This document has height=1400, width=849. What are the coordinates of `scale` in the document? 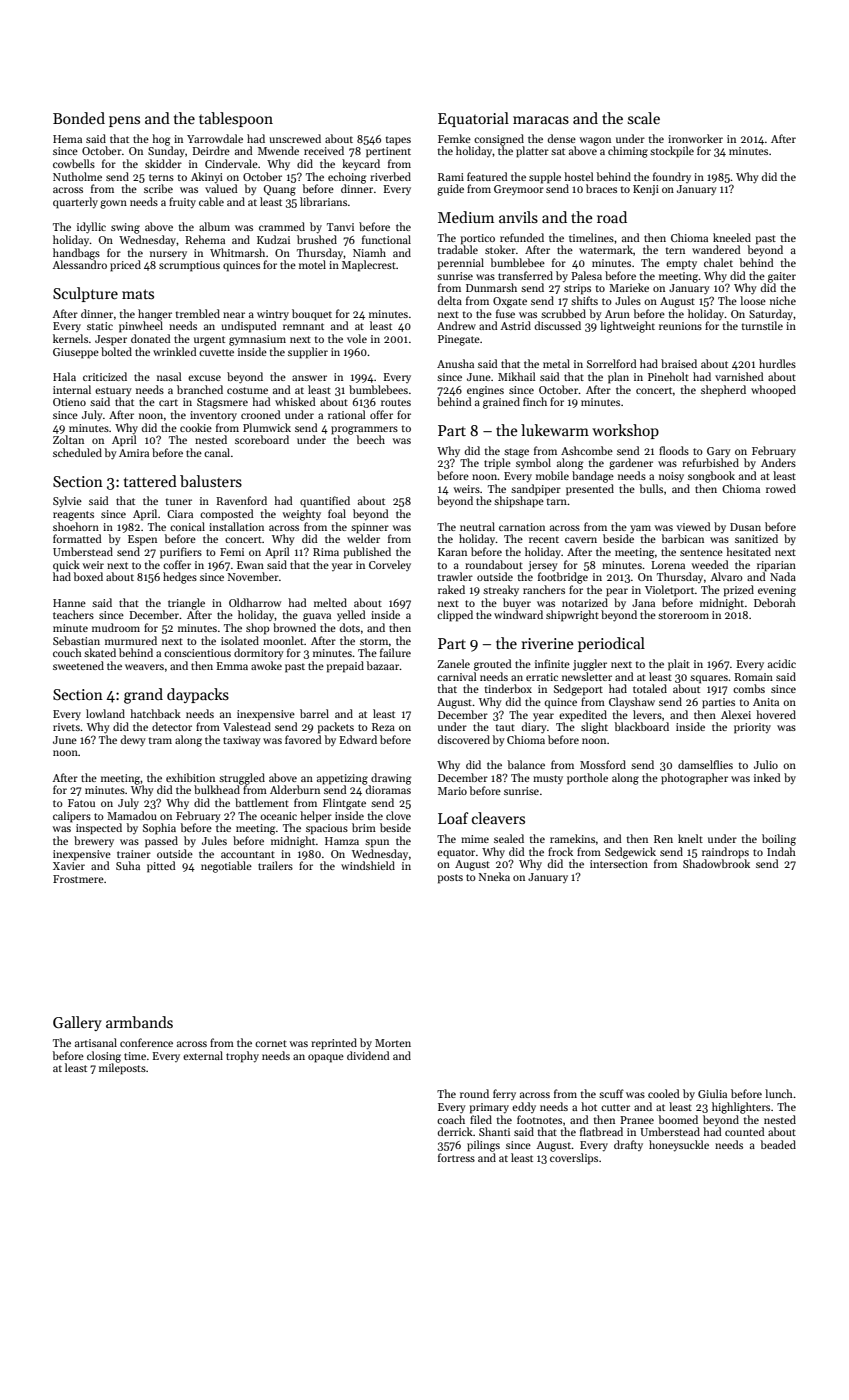 It's located at (644, 118).
